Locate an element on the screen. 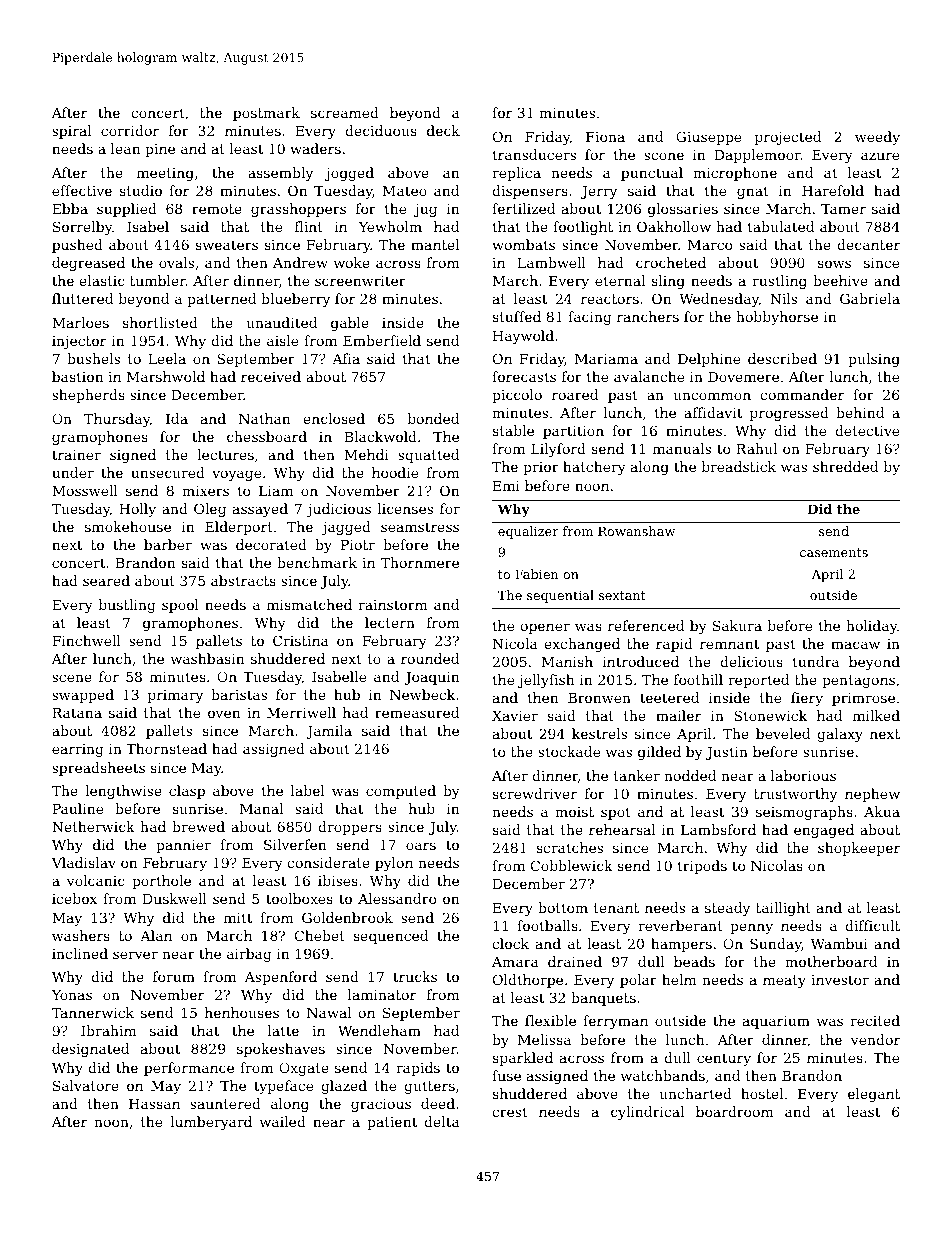 This screenshot has width=952, height=1233. seared is located at coordinates (106, 580).
